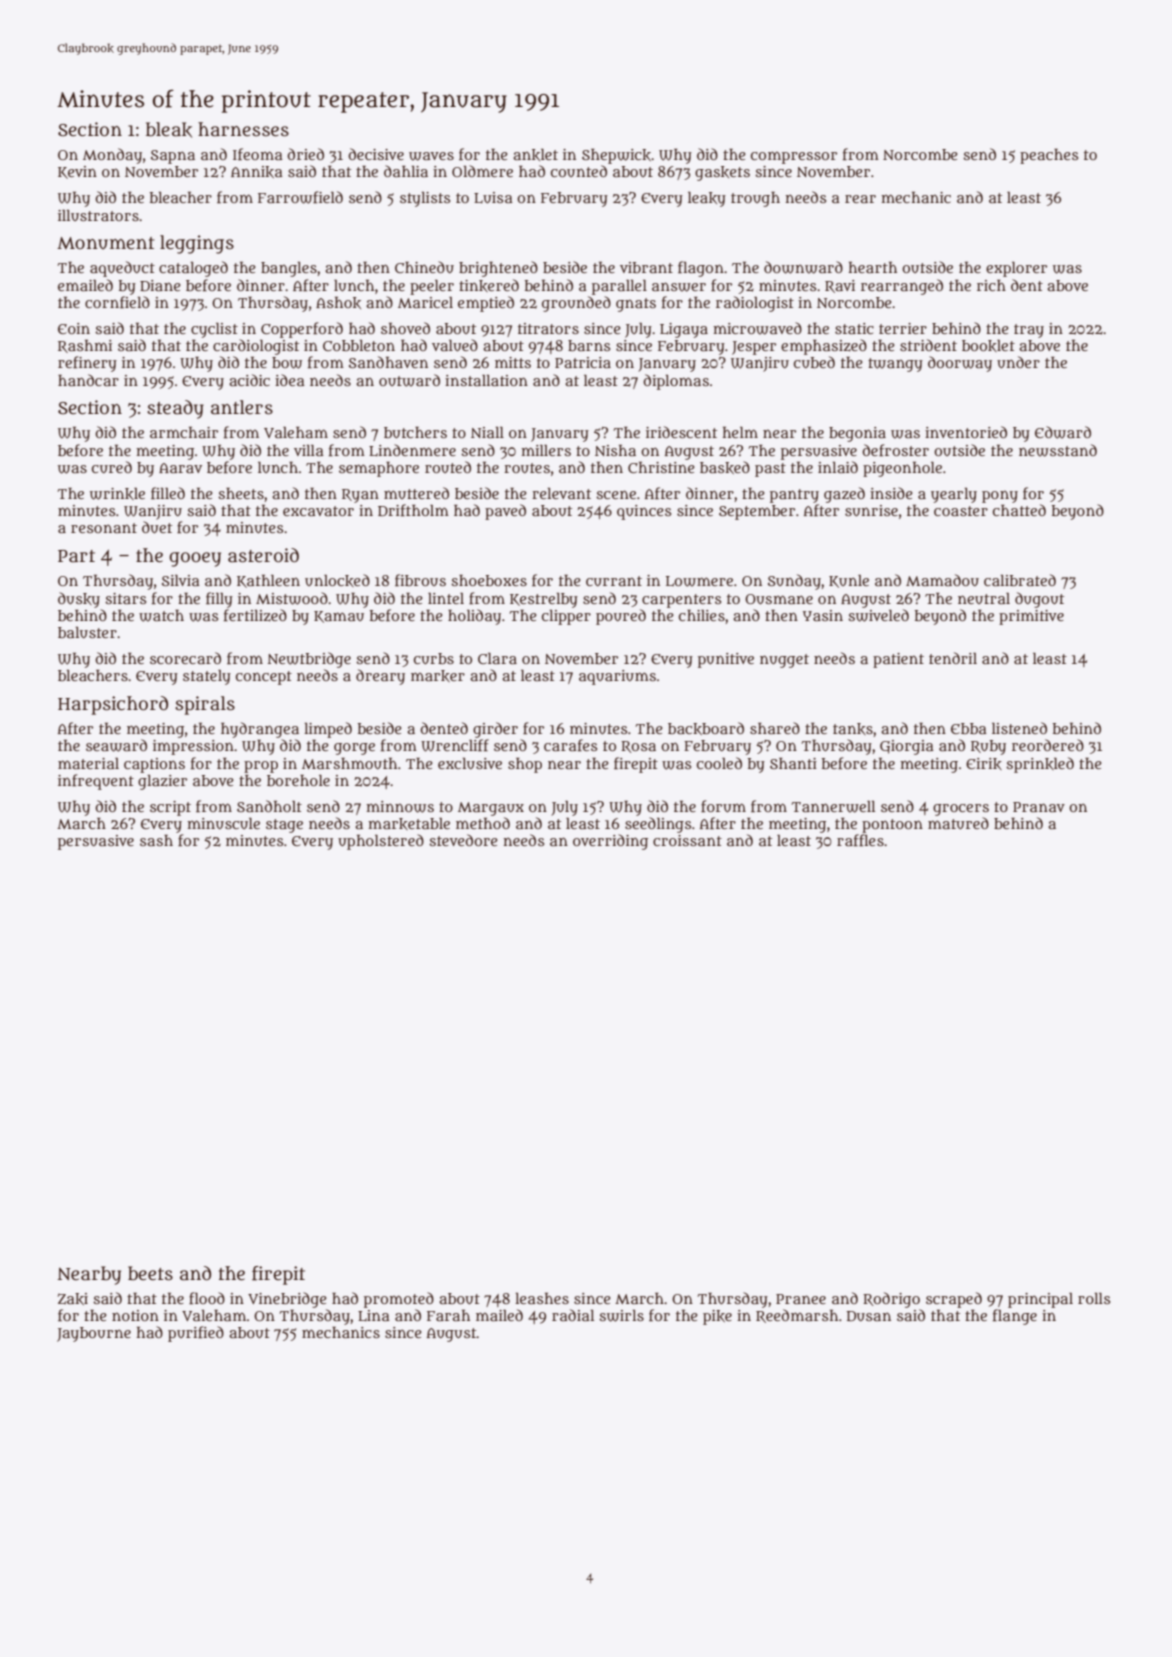 This screenshot has height=1657, width=1172. What do you see at coordinates (561, 493) in the screenshot?
I see `relevant` at bounding box center [561, 493].
